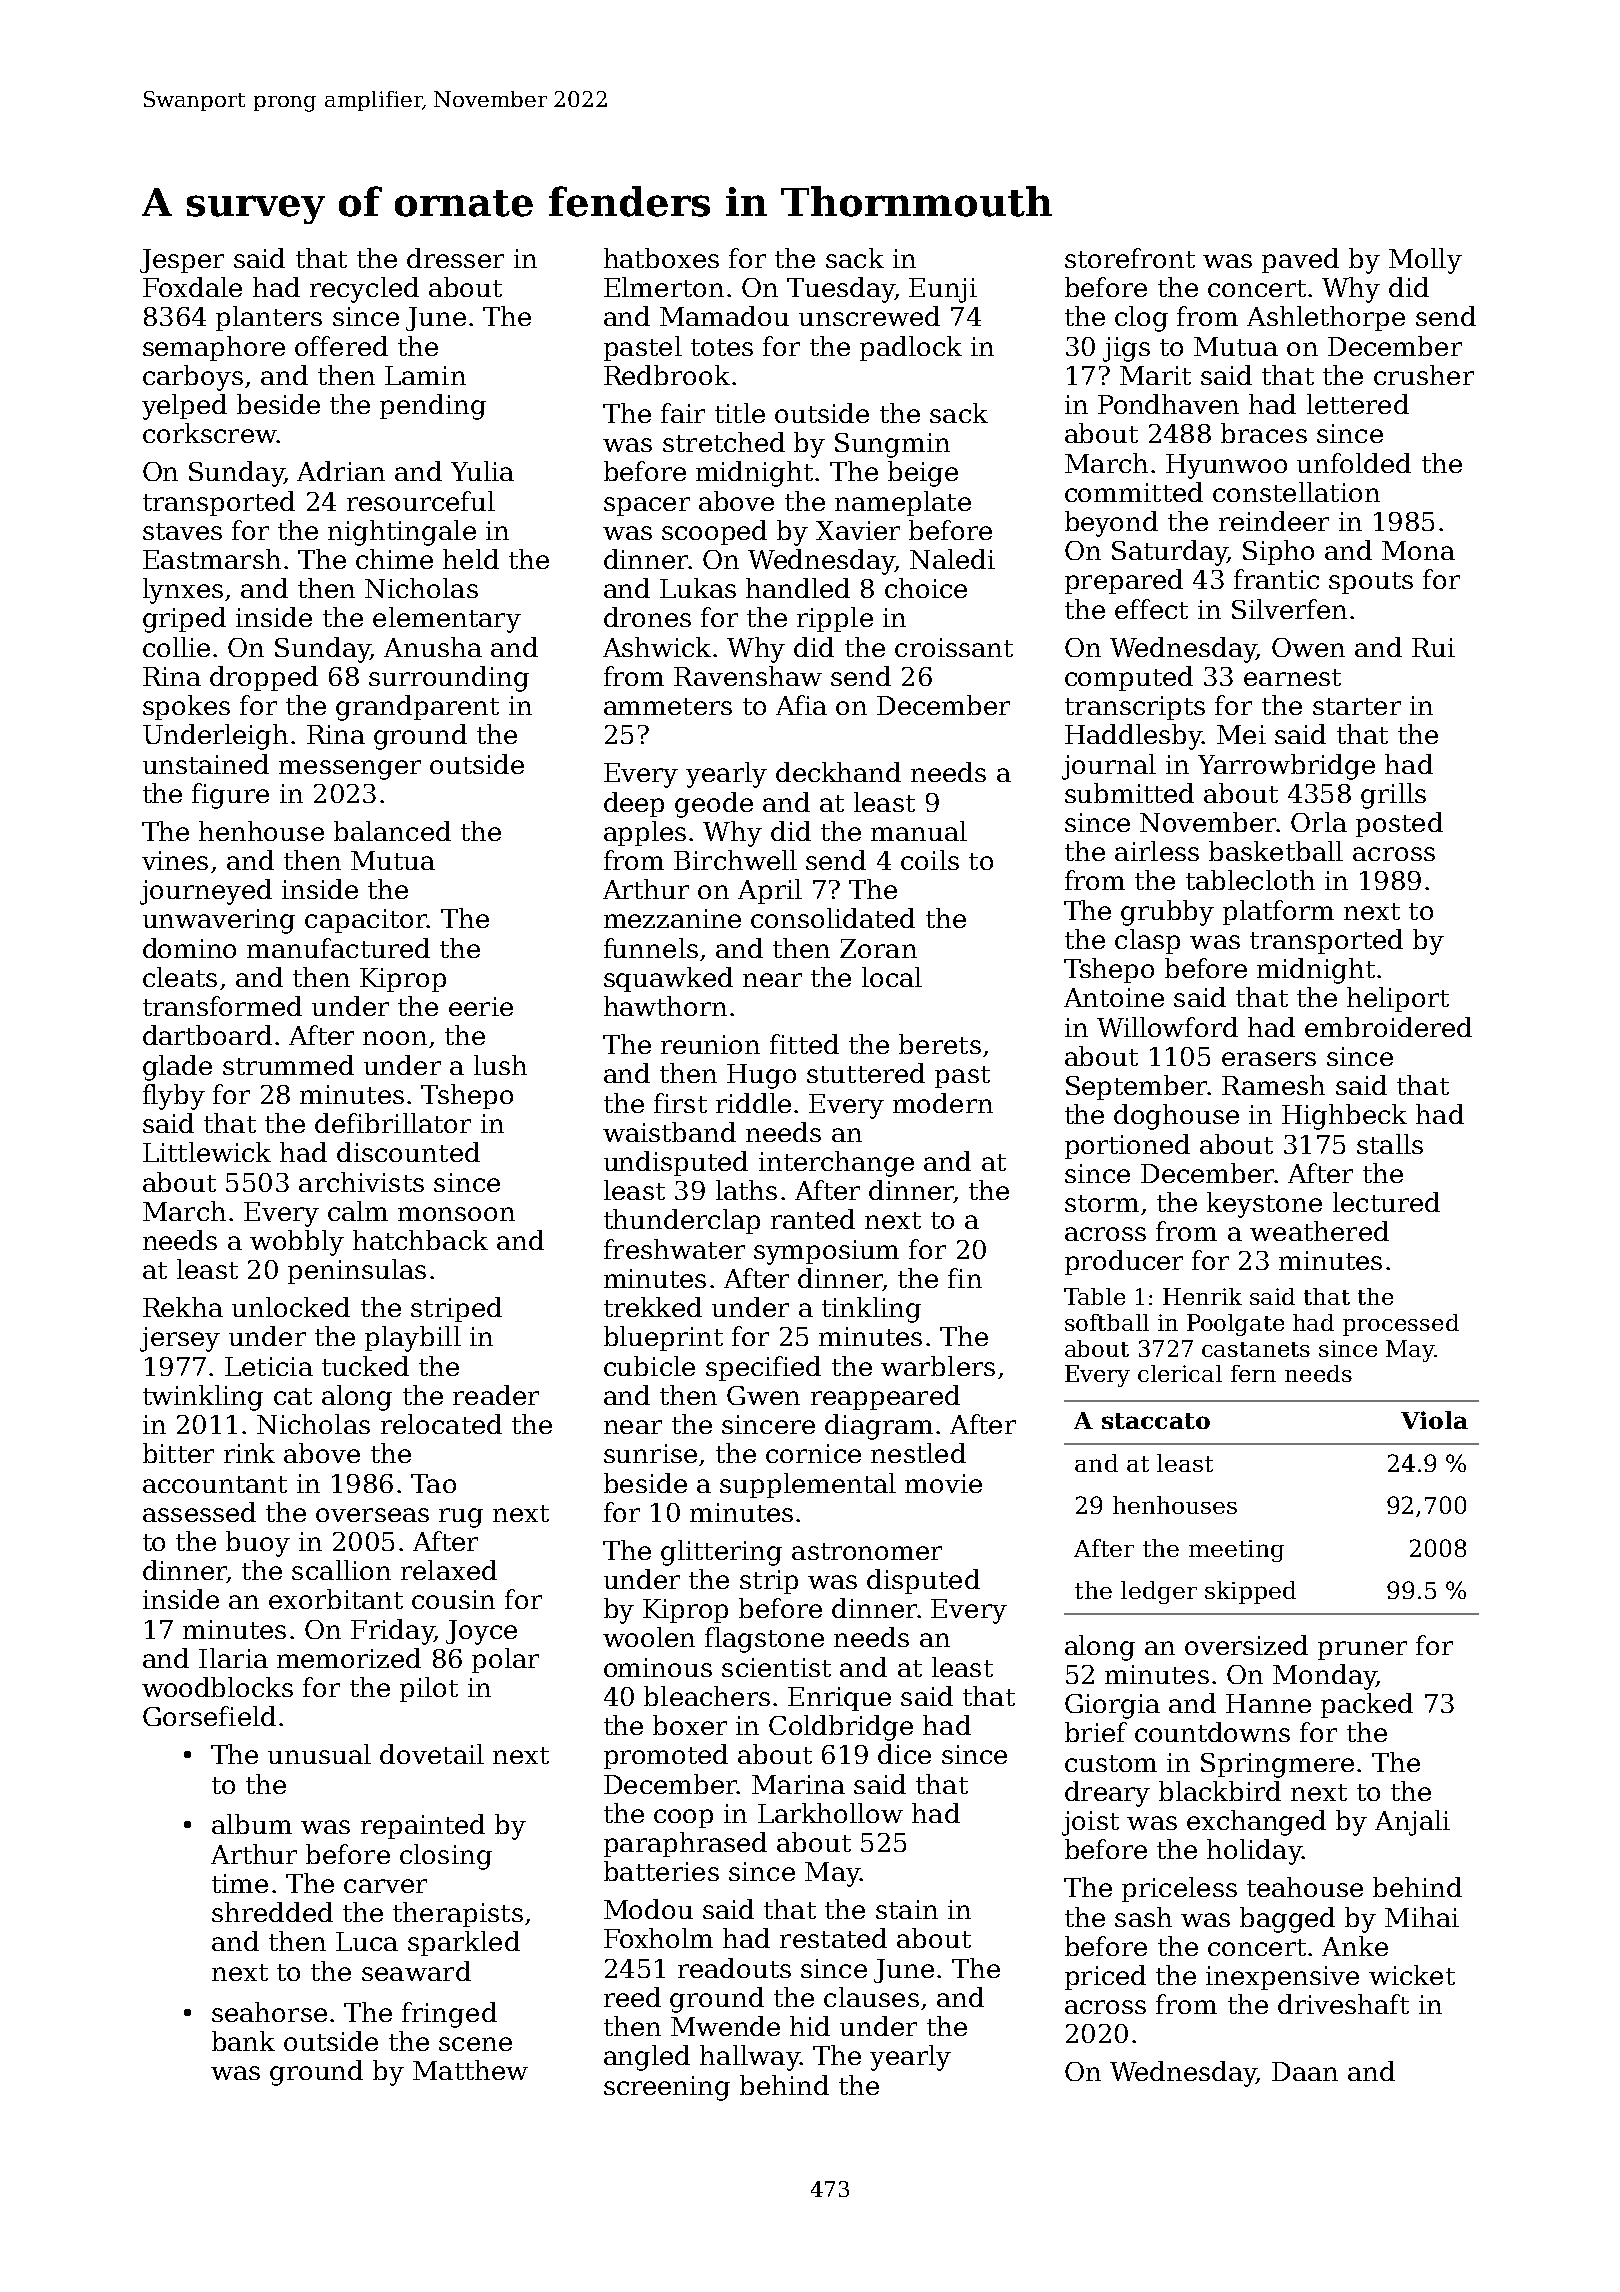 This document has height=2292, width=1620. Describe the element at coordinates (243, 2041) in the document. I see `bank` at that location.
